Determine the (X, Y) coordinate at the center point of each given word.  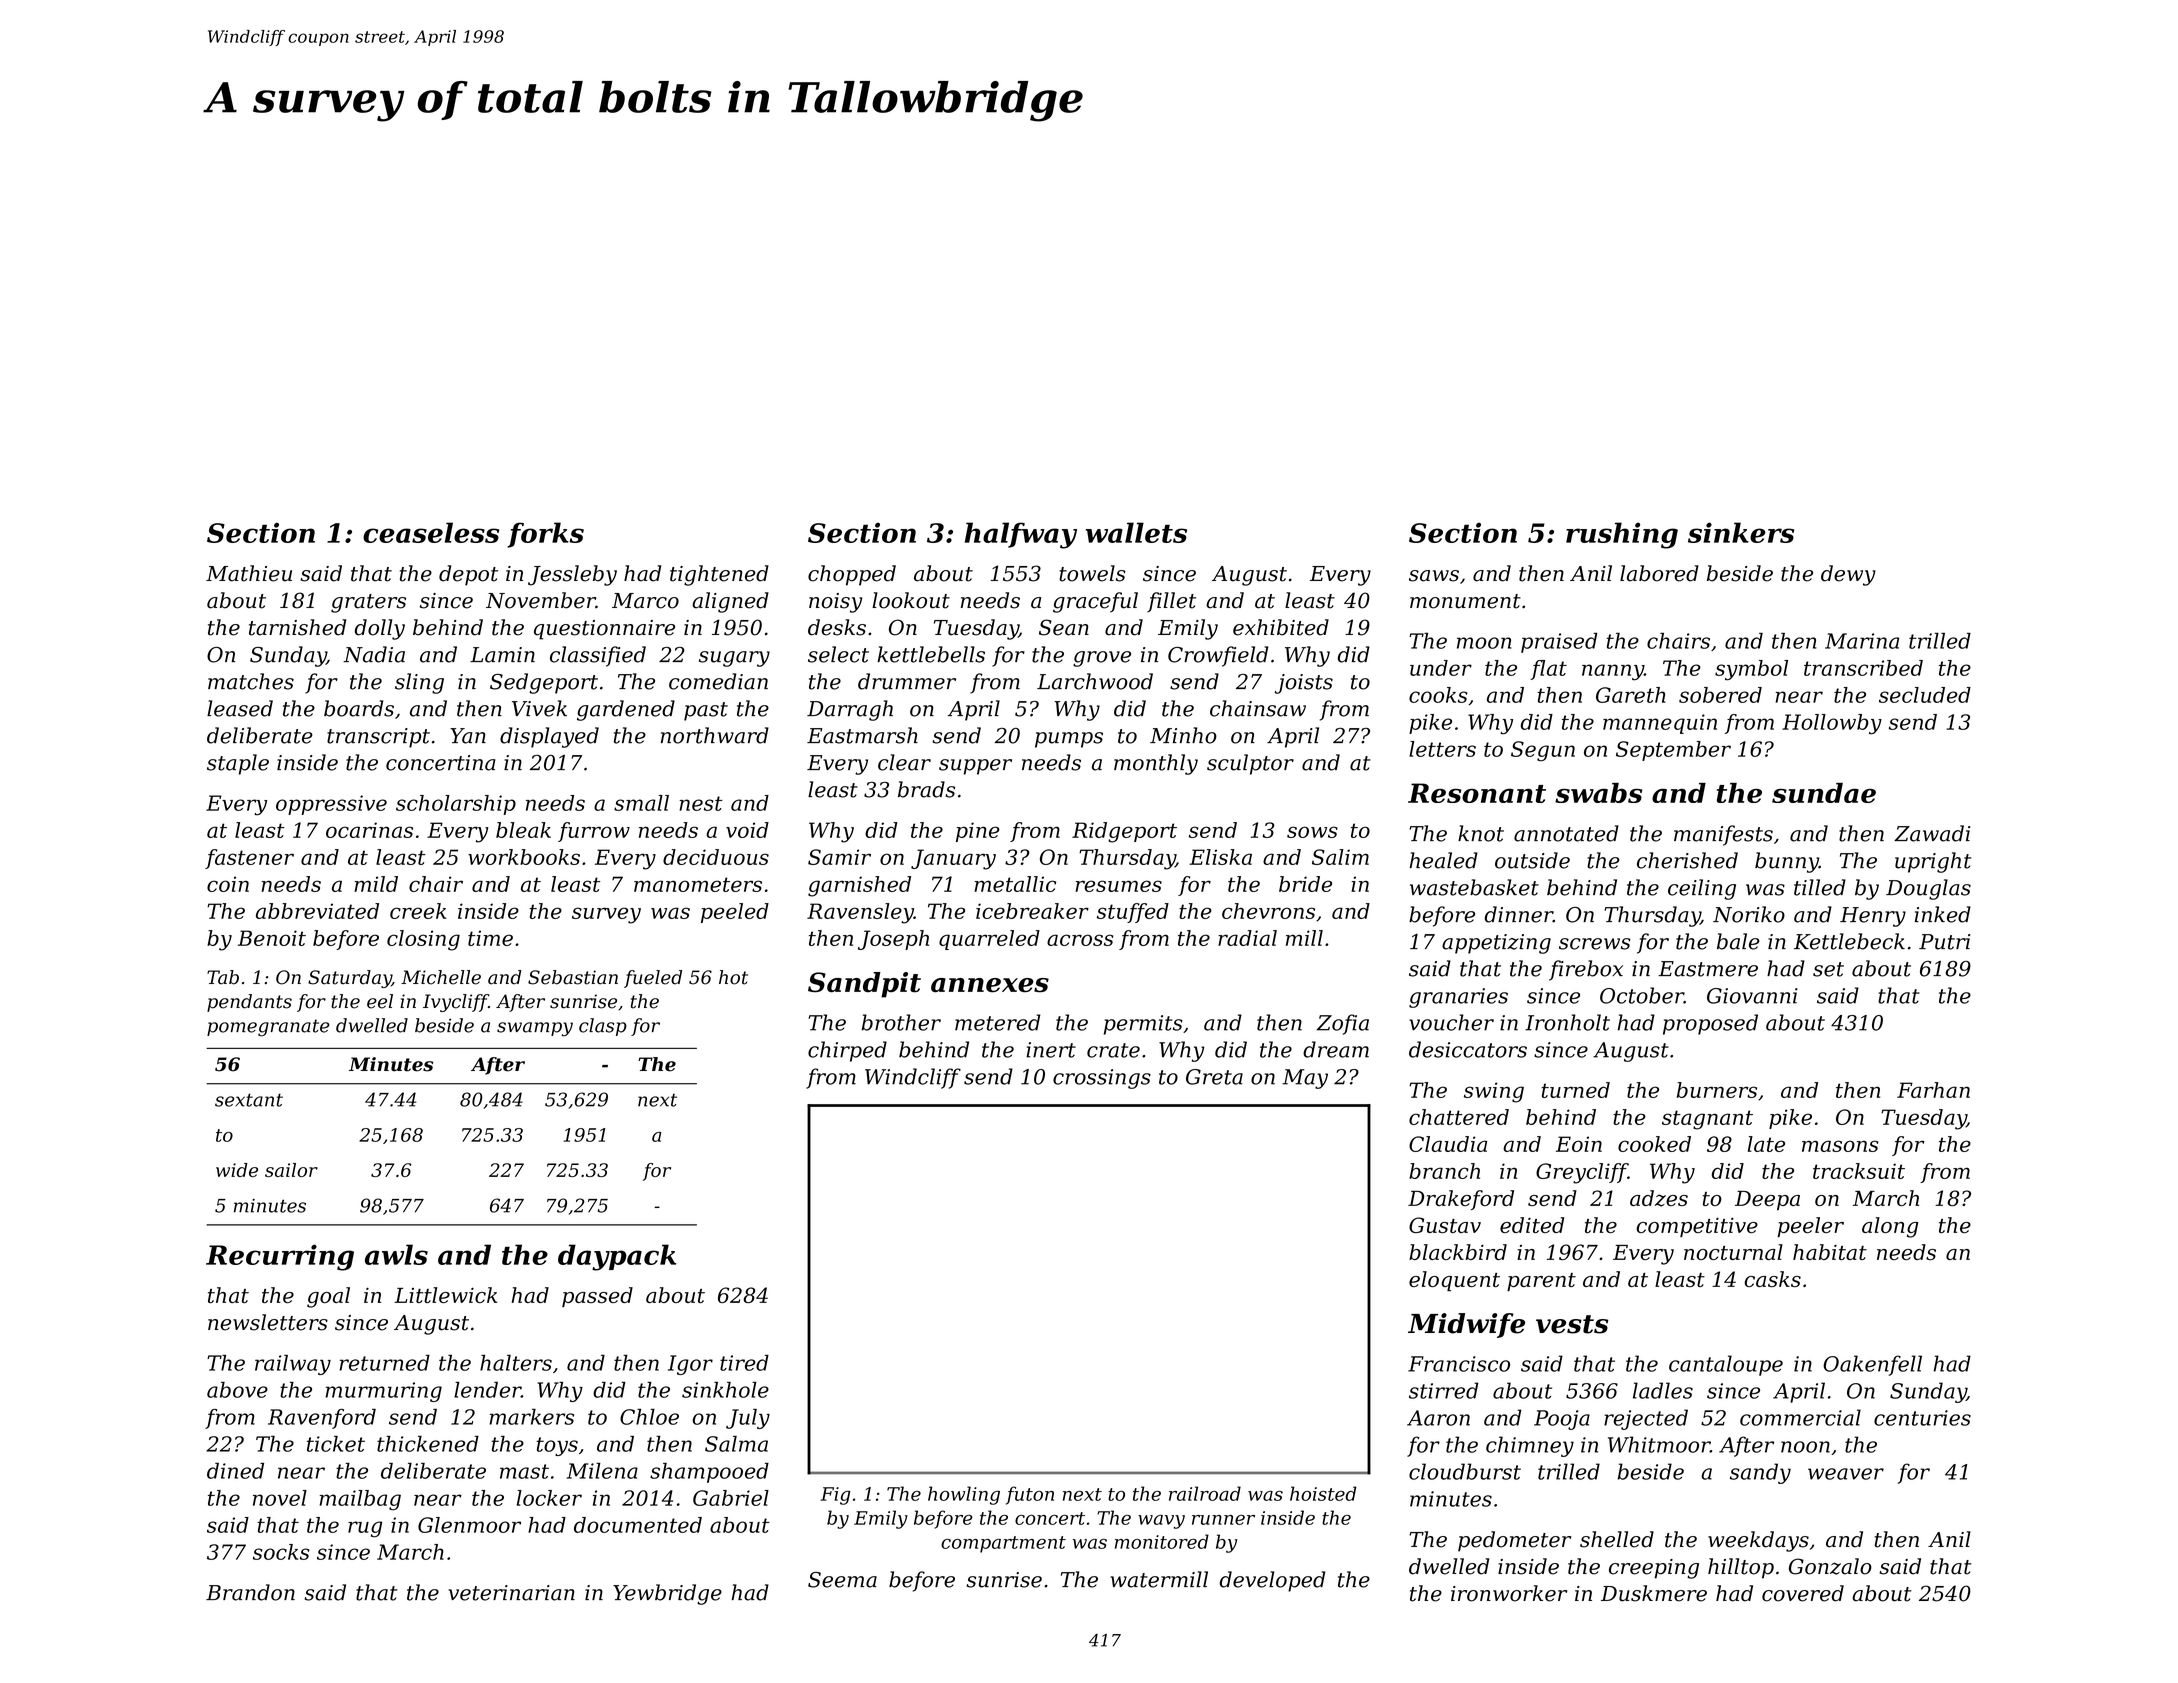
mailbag (360, 1500)
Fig (835, 1496)
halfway (1021, 535)
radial (1247, 938)
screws (1595, 944)
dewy (1848, 575)
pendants (249, 1003)
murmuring (383, 1392)
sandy (1760, 1473)
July (748, 1419)
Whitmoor (1659, 1444)
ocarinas (369, 830)
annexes (990, 985)
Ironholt (1567, 1022)
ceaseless (431, 532)
